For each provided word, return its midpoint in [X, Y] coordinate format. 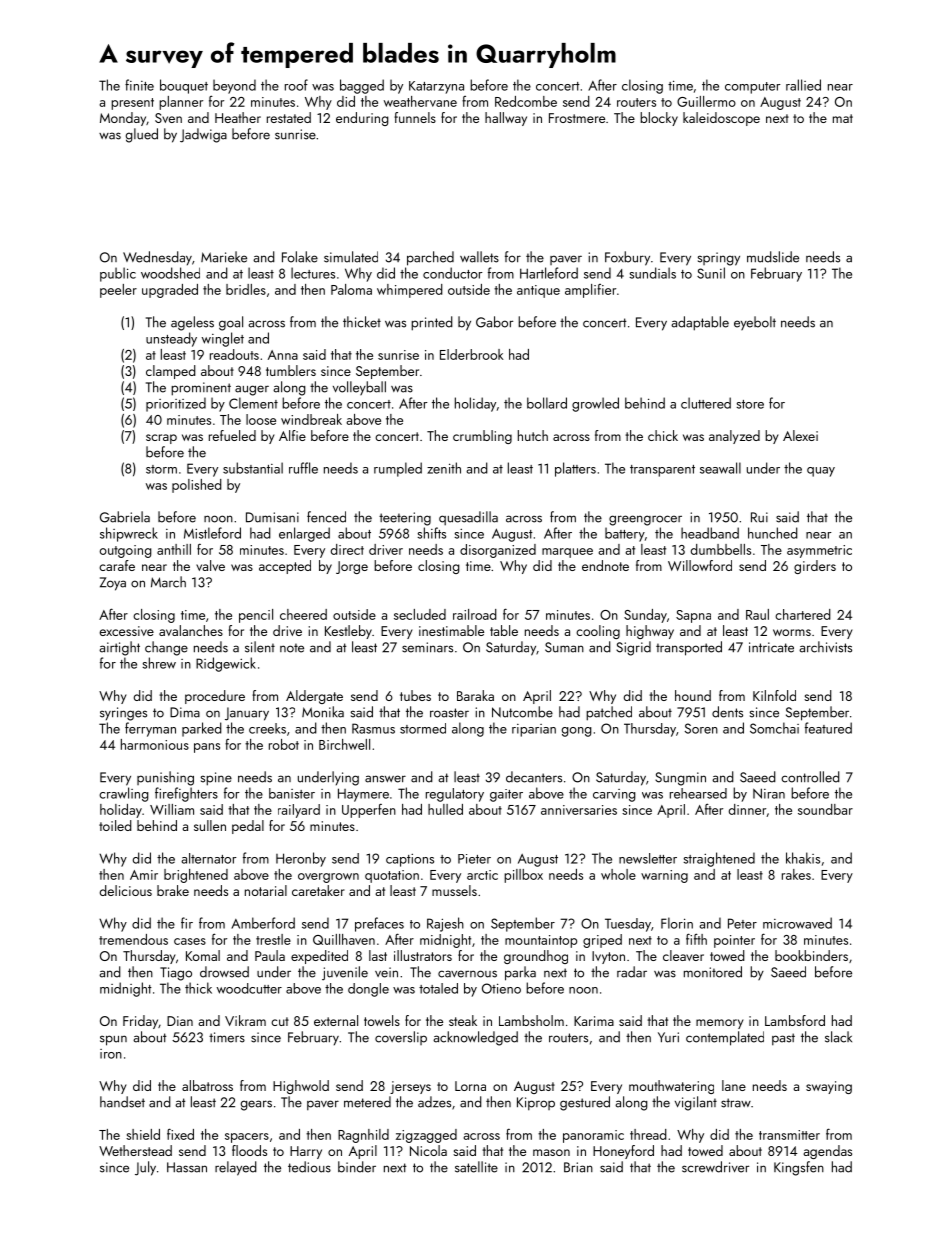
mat [843, 118]
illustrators [423, 955]
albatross [207, 1085]
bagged [362, 86]
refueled [232, 435]
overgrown [328, 878]
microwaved [797, 923]
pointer [734, 941]
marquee [567, 553]
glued [142, 135]
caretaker [318, 890]
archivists [825, 647]
